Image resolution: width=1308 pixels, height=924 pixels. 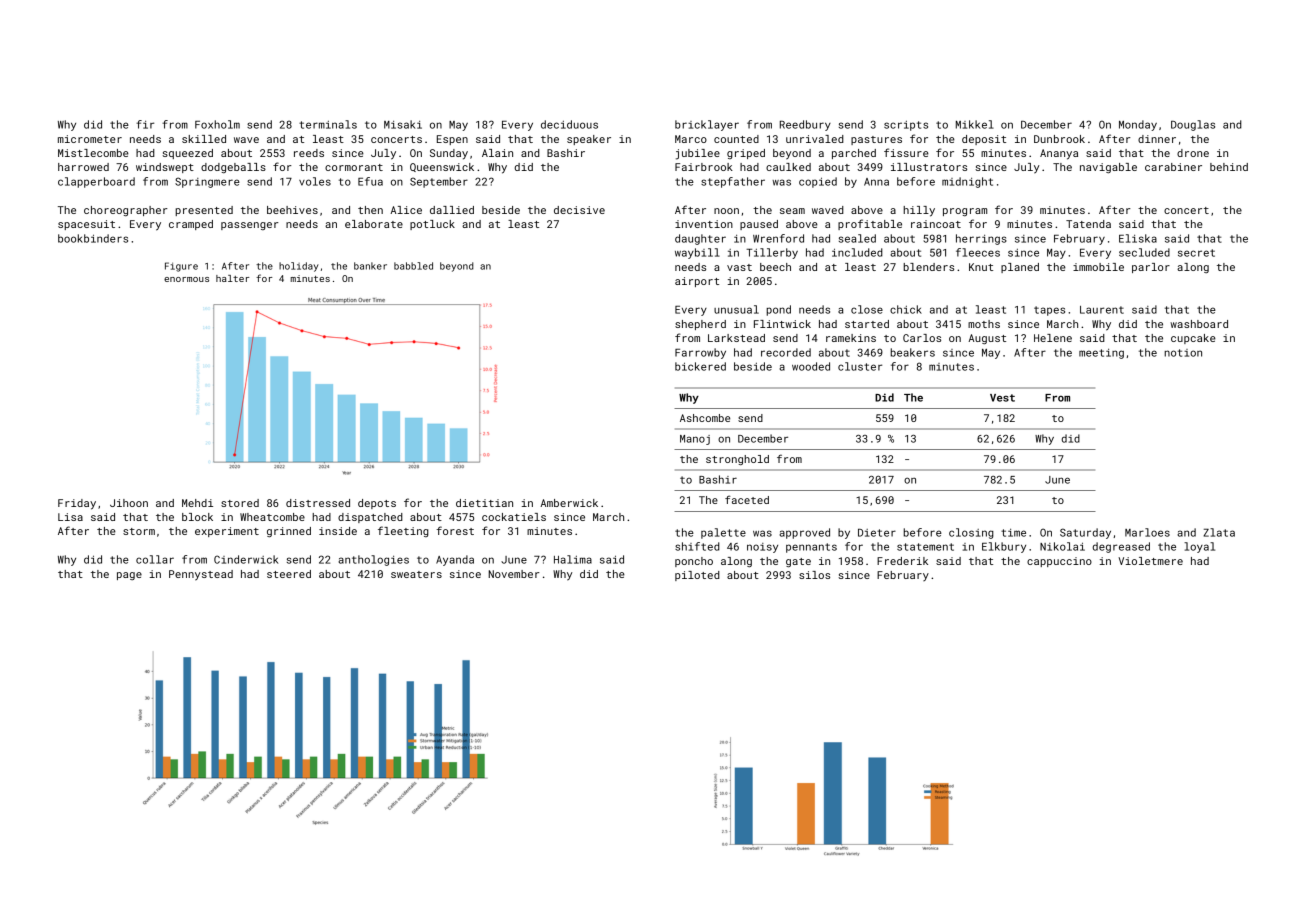 What do you see at coordinates (289, 574) in the screenshot?
I see `steered` at bounding box center [289, 574].
